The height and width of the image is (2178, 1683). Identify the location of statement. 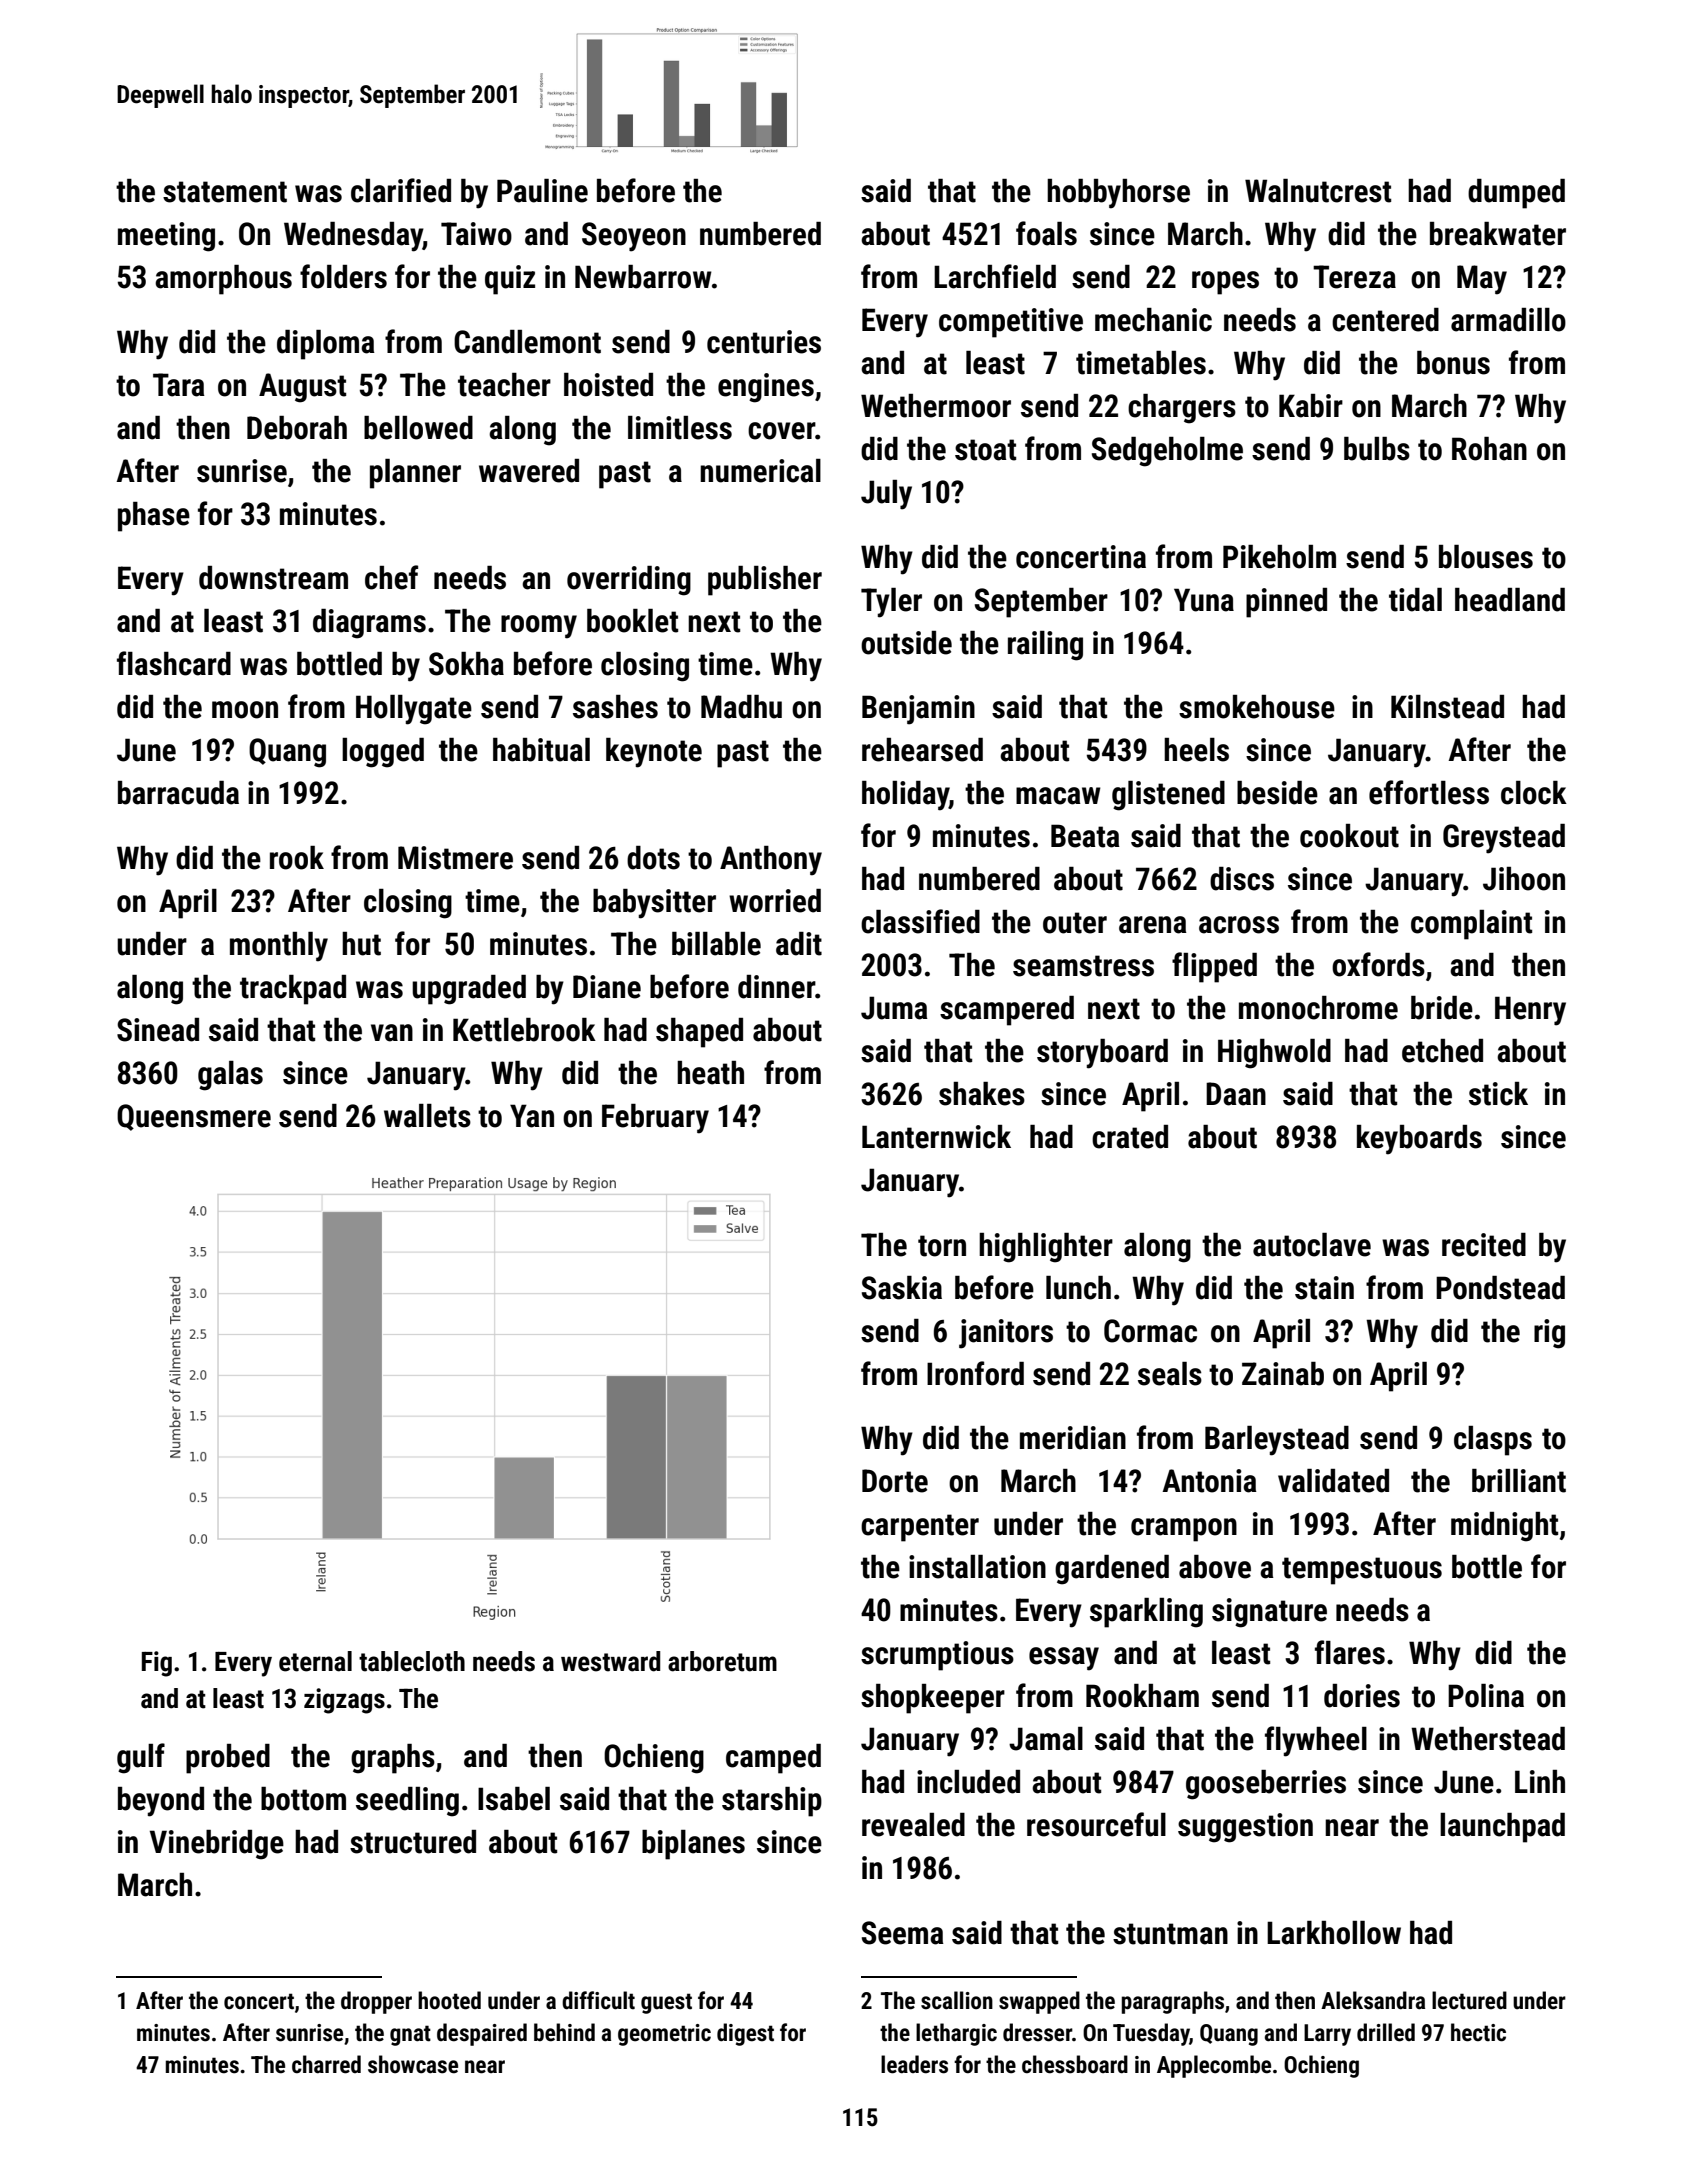
(225, 192).
